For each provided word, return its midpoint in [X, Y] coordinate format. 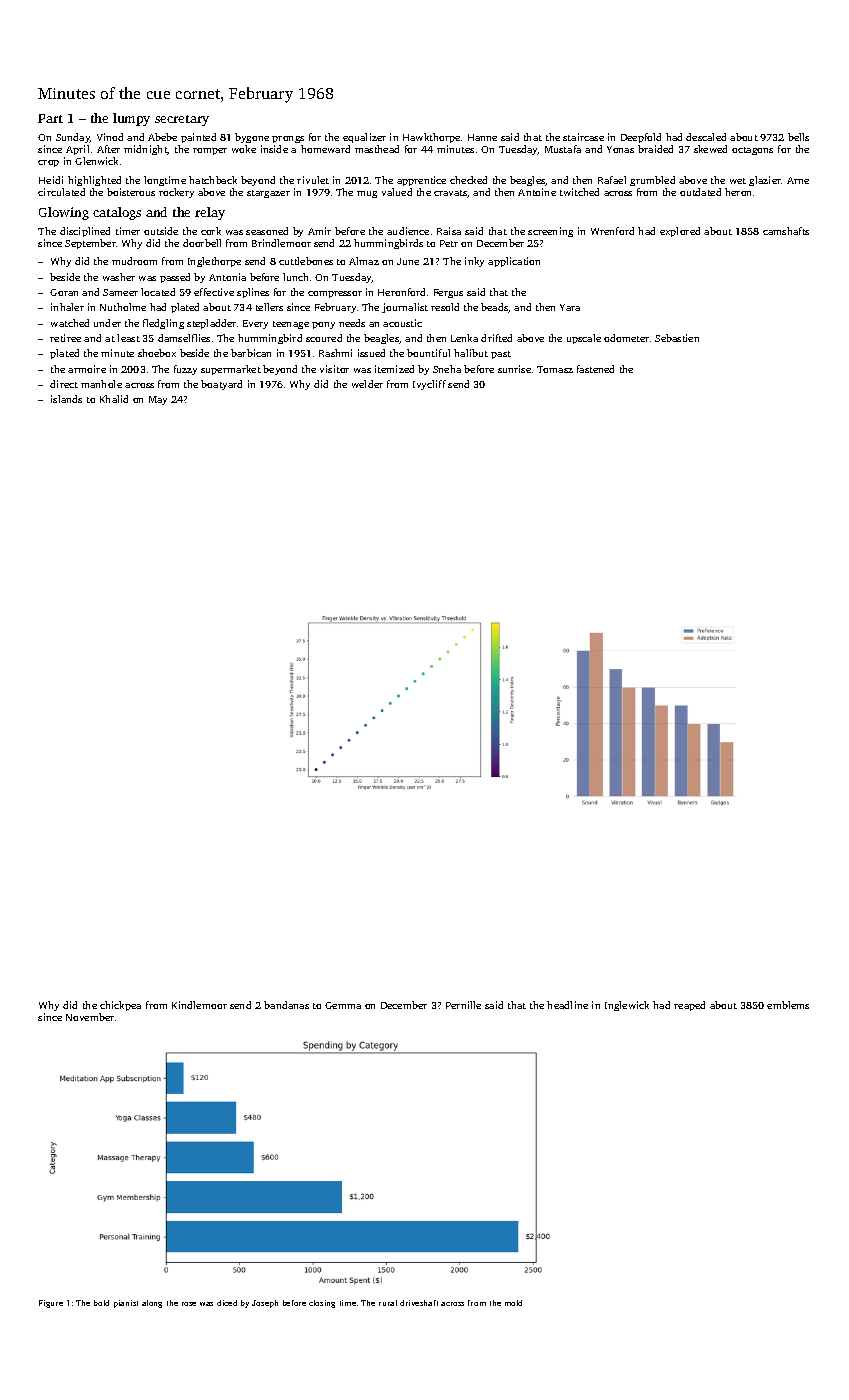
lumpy [131, 119]
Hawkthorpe [431, 138]
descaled [706, 137]
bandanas [286, 1005]
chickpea [120, 1006]
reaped [689, 1006]
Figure [51, 1304]
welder [367, 384]
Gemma [343, 1005]
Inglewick [627, 1006]
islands [66, 399]
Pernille [463, 1005]
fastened [595, 369]
